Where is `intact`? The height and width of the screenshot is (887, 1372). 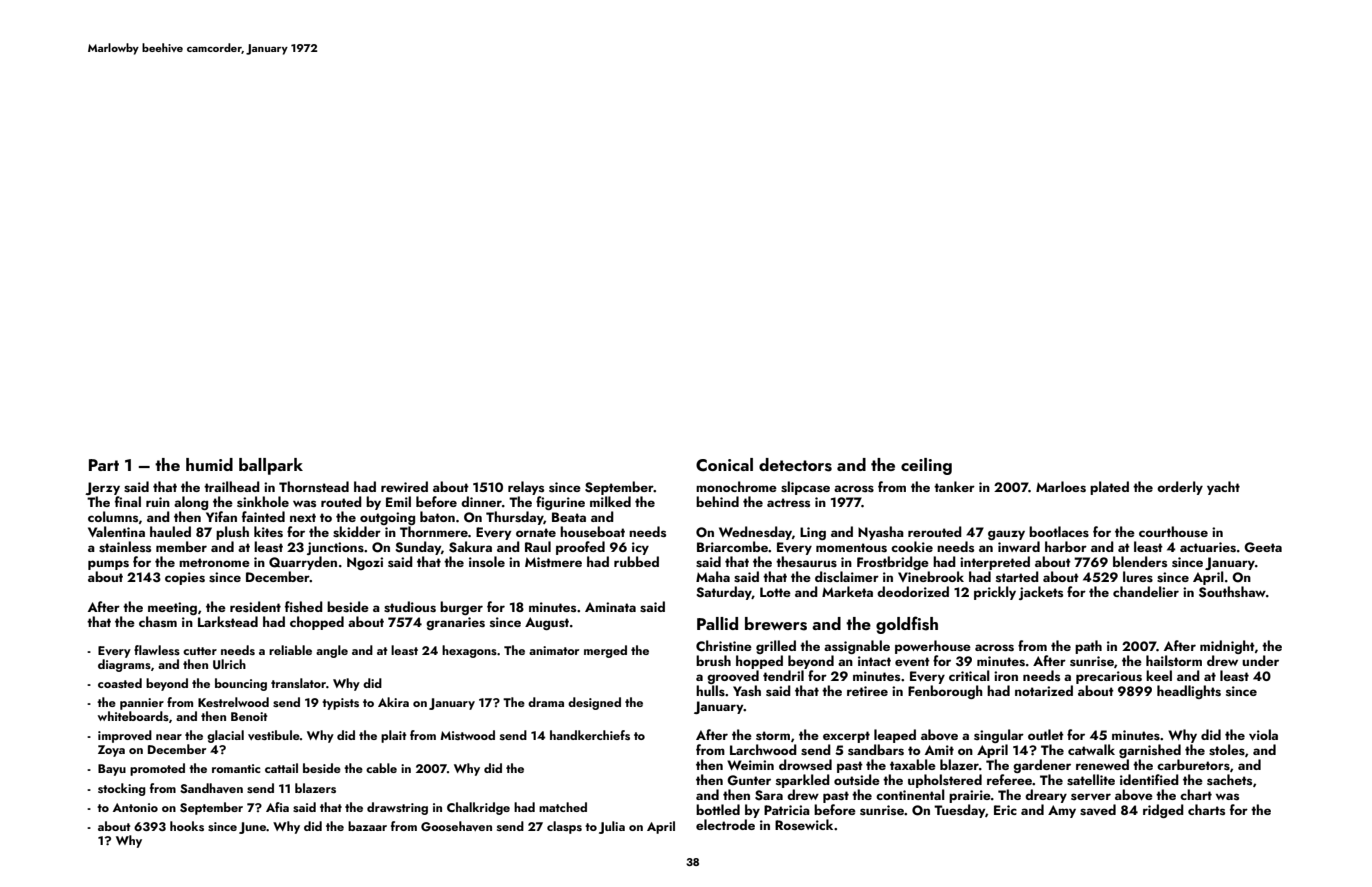
intact is located at coordinates (874, 661).
